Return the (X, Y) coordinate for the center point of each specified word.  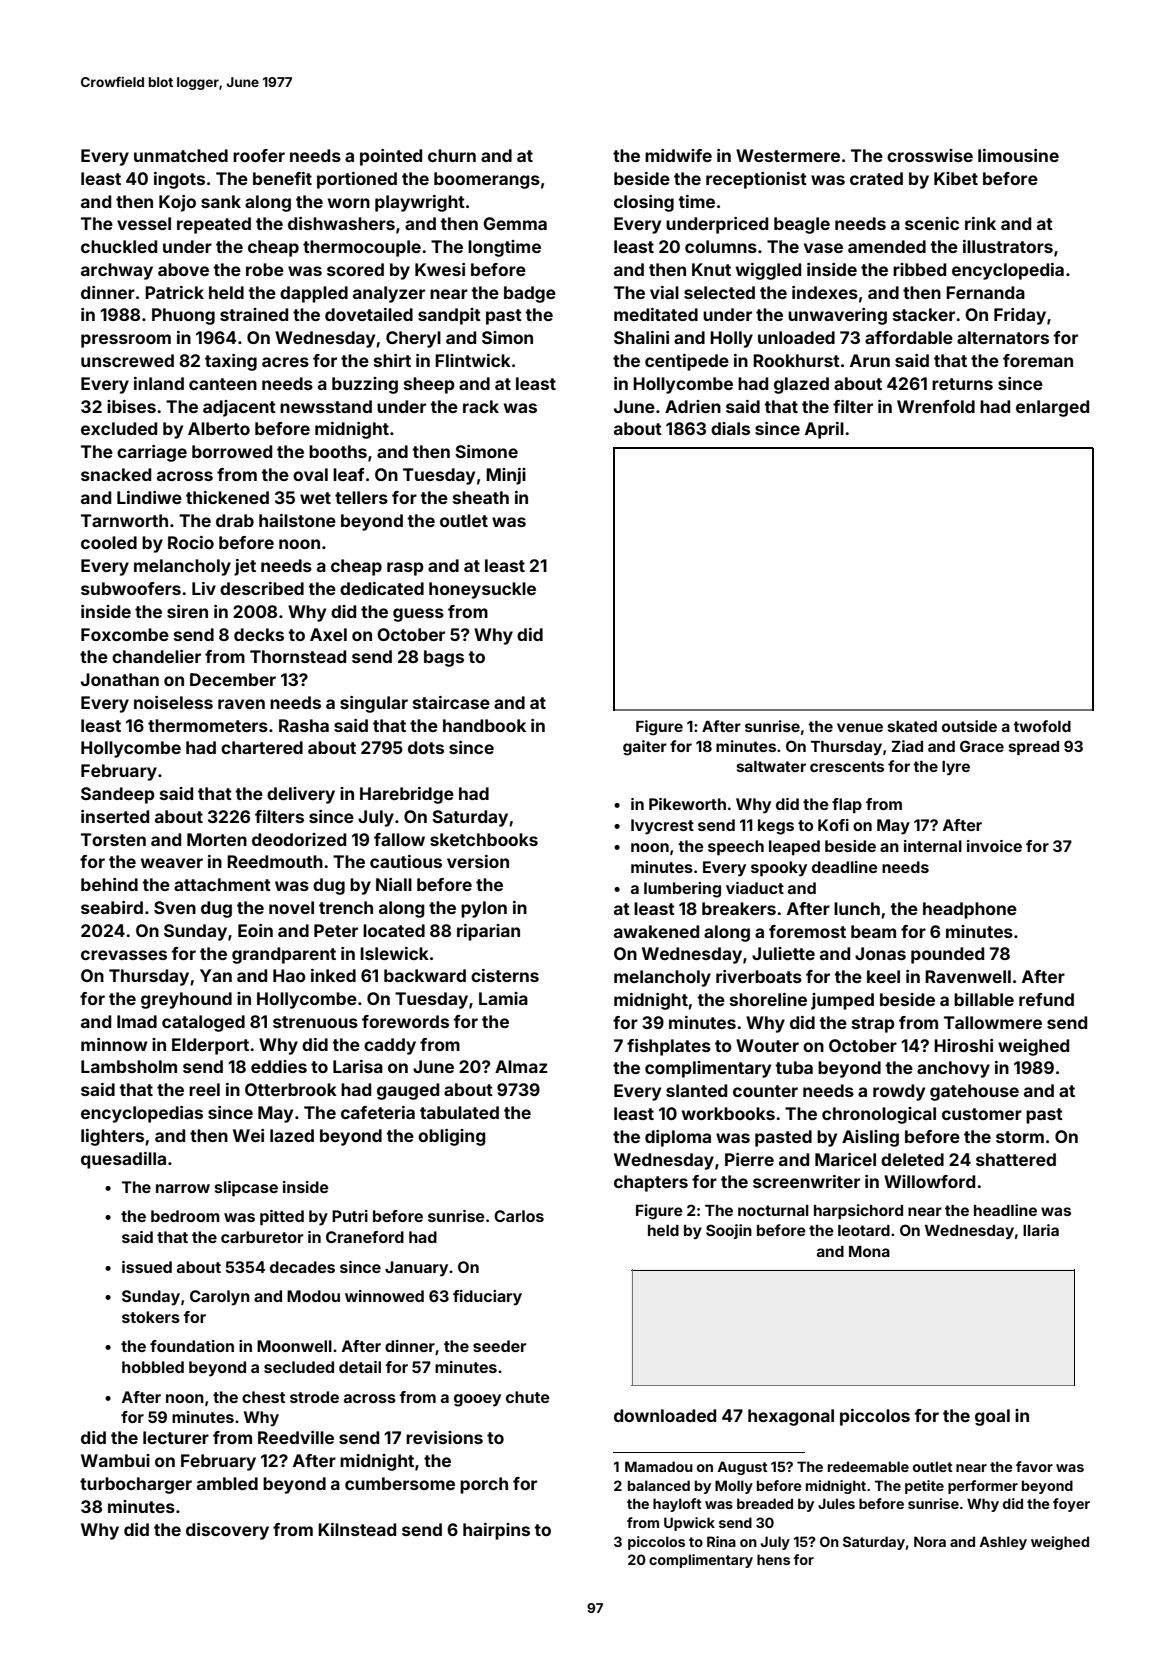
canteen (223, 384)
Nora (930, 1541)
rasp (405, 569)
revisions (444, 1437)
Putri (350, 1216)
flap (847, 806)
